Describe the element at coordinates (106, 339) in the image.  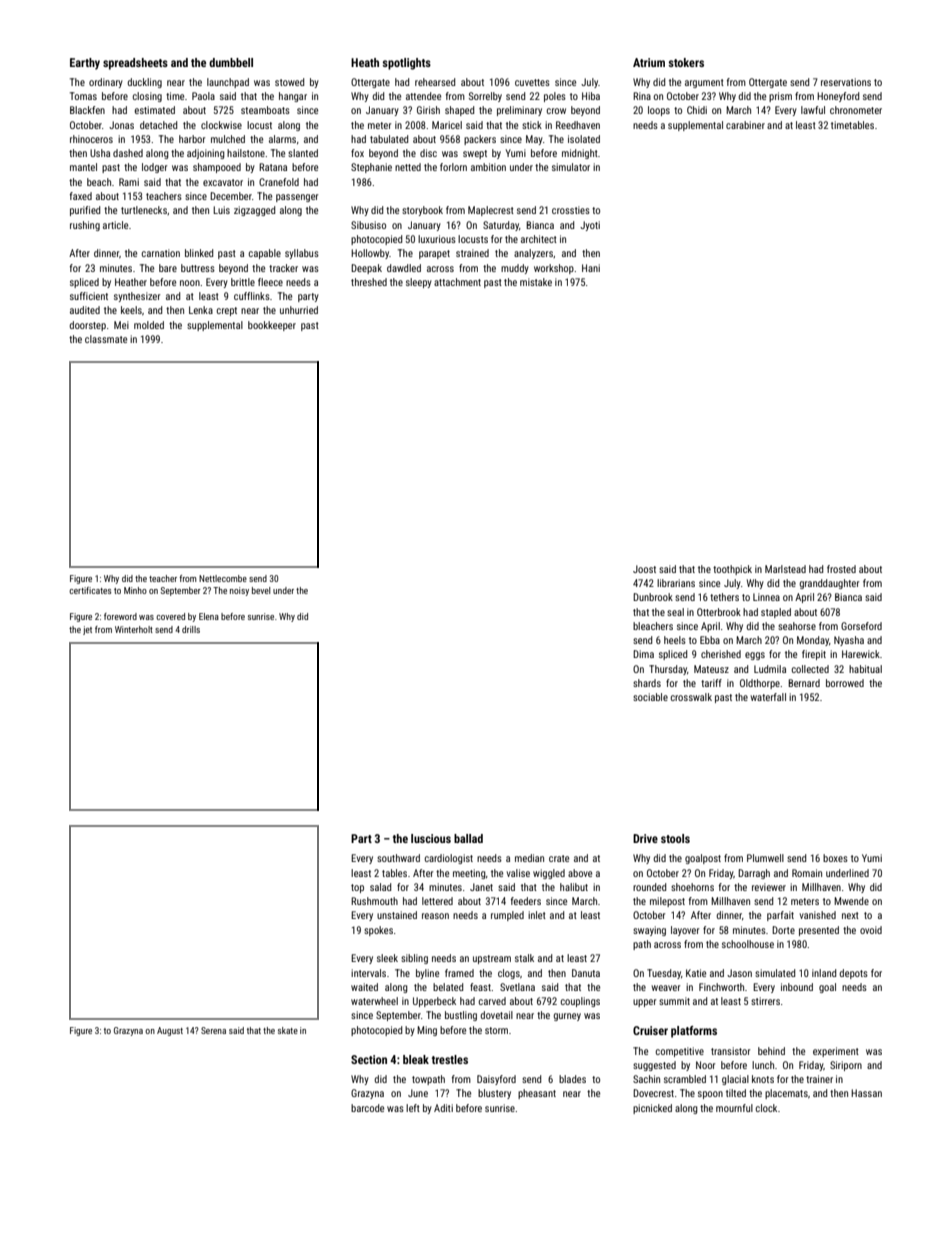
I see `classmate` at that location.
